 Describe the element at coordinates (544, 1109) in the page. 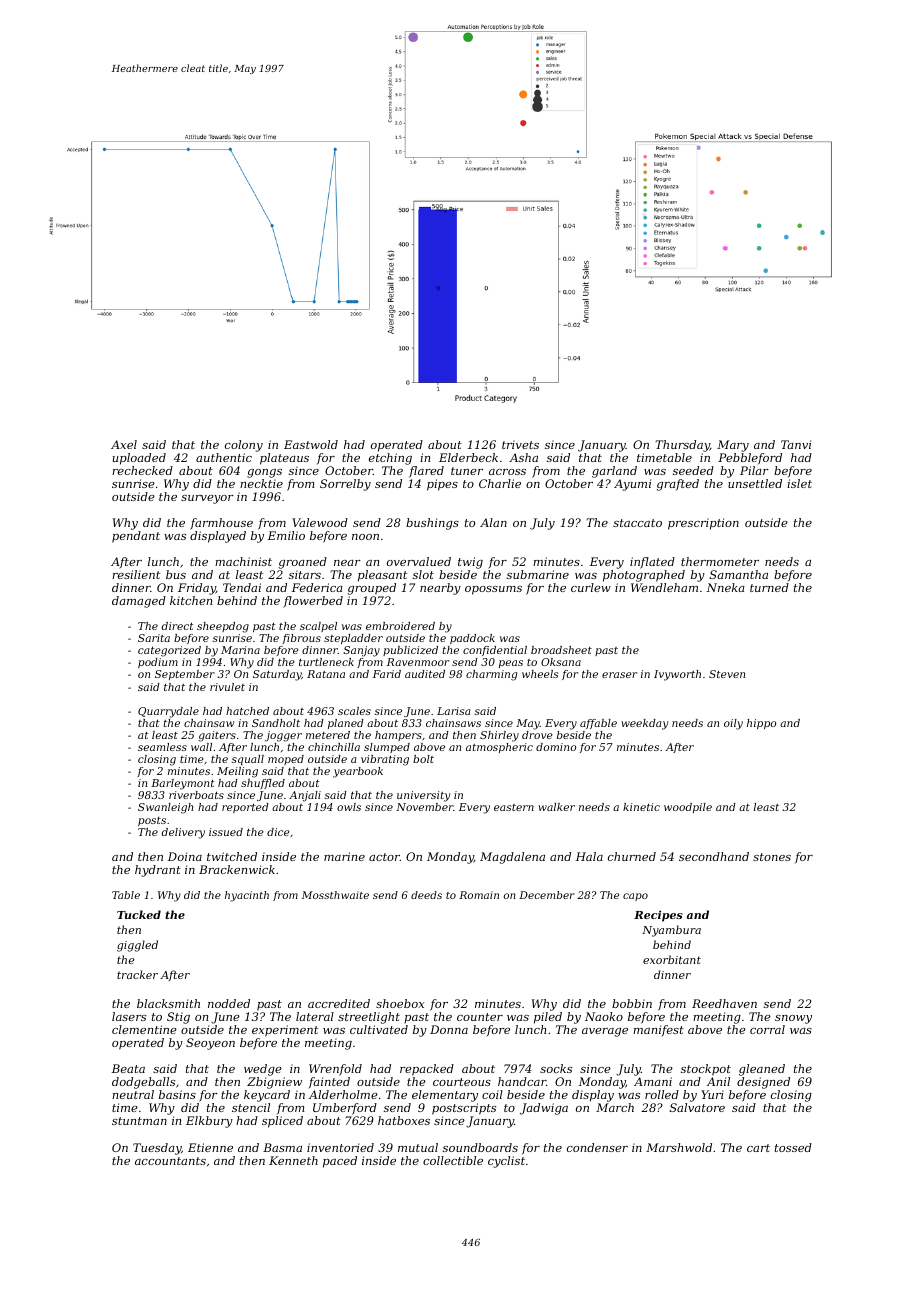

I see `Jadwiga` at that location.
